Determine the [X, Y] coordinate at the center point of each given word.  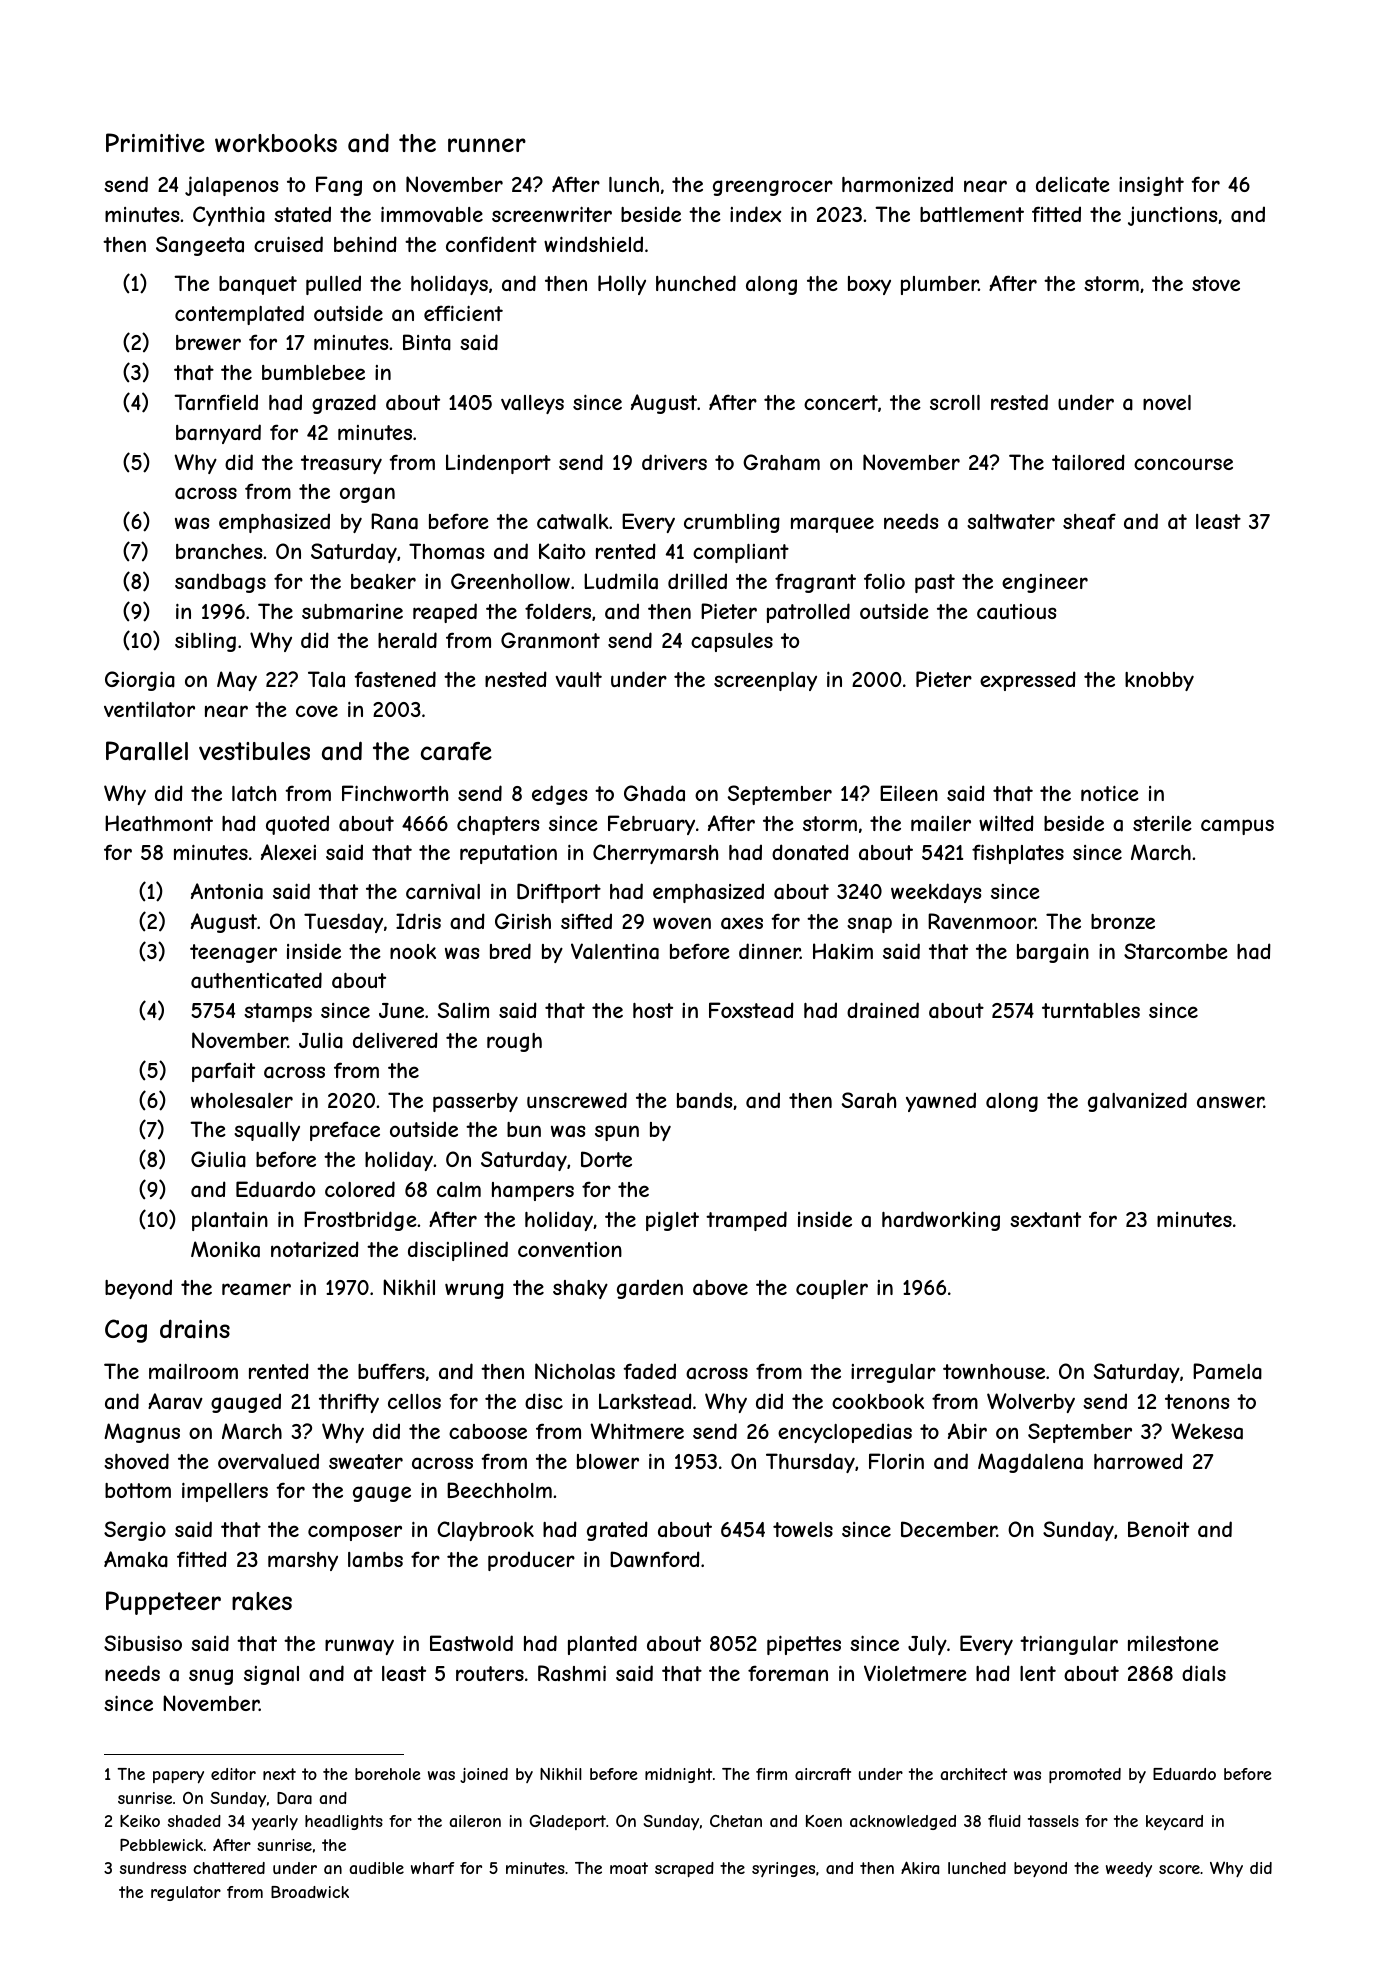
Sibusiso [143, 1643]
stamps [278, 1012]
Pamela [1227, 1371]
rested [1019, 402]
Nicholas [575, 1371]
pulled [333, 285]
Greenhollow [510, 581]
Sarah [869, 1100]
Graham [781, 462]
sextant [1045, 1220]
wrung [474, 1291]
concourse [1183, 464]
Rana [394, 521]
